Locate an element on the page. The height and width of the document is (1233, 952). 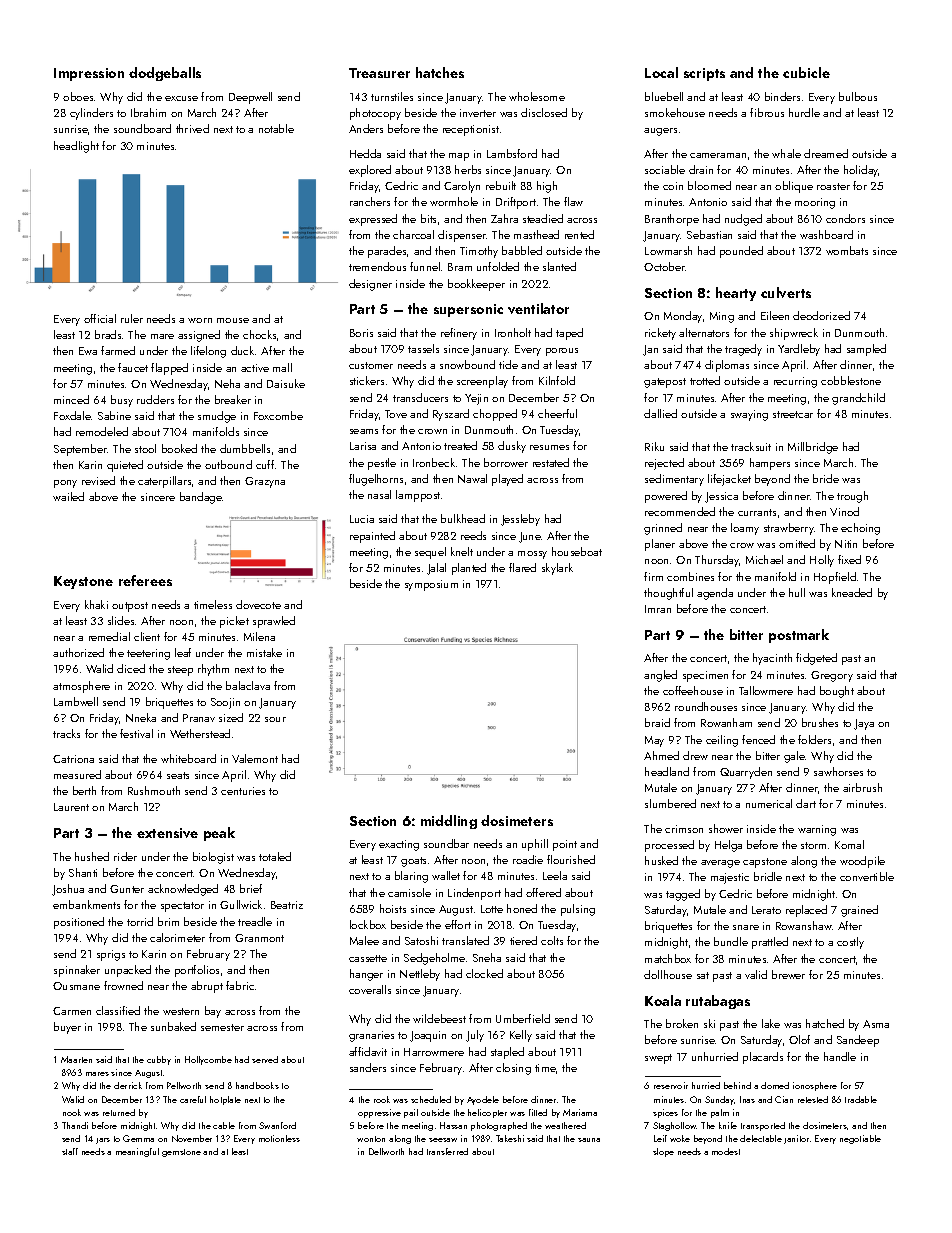
referees is located at coordinates (145, 580).
